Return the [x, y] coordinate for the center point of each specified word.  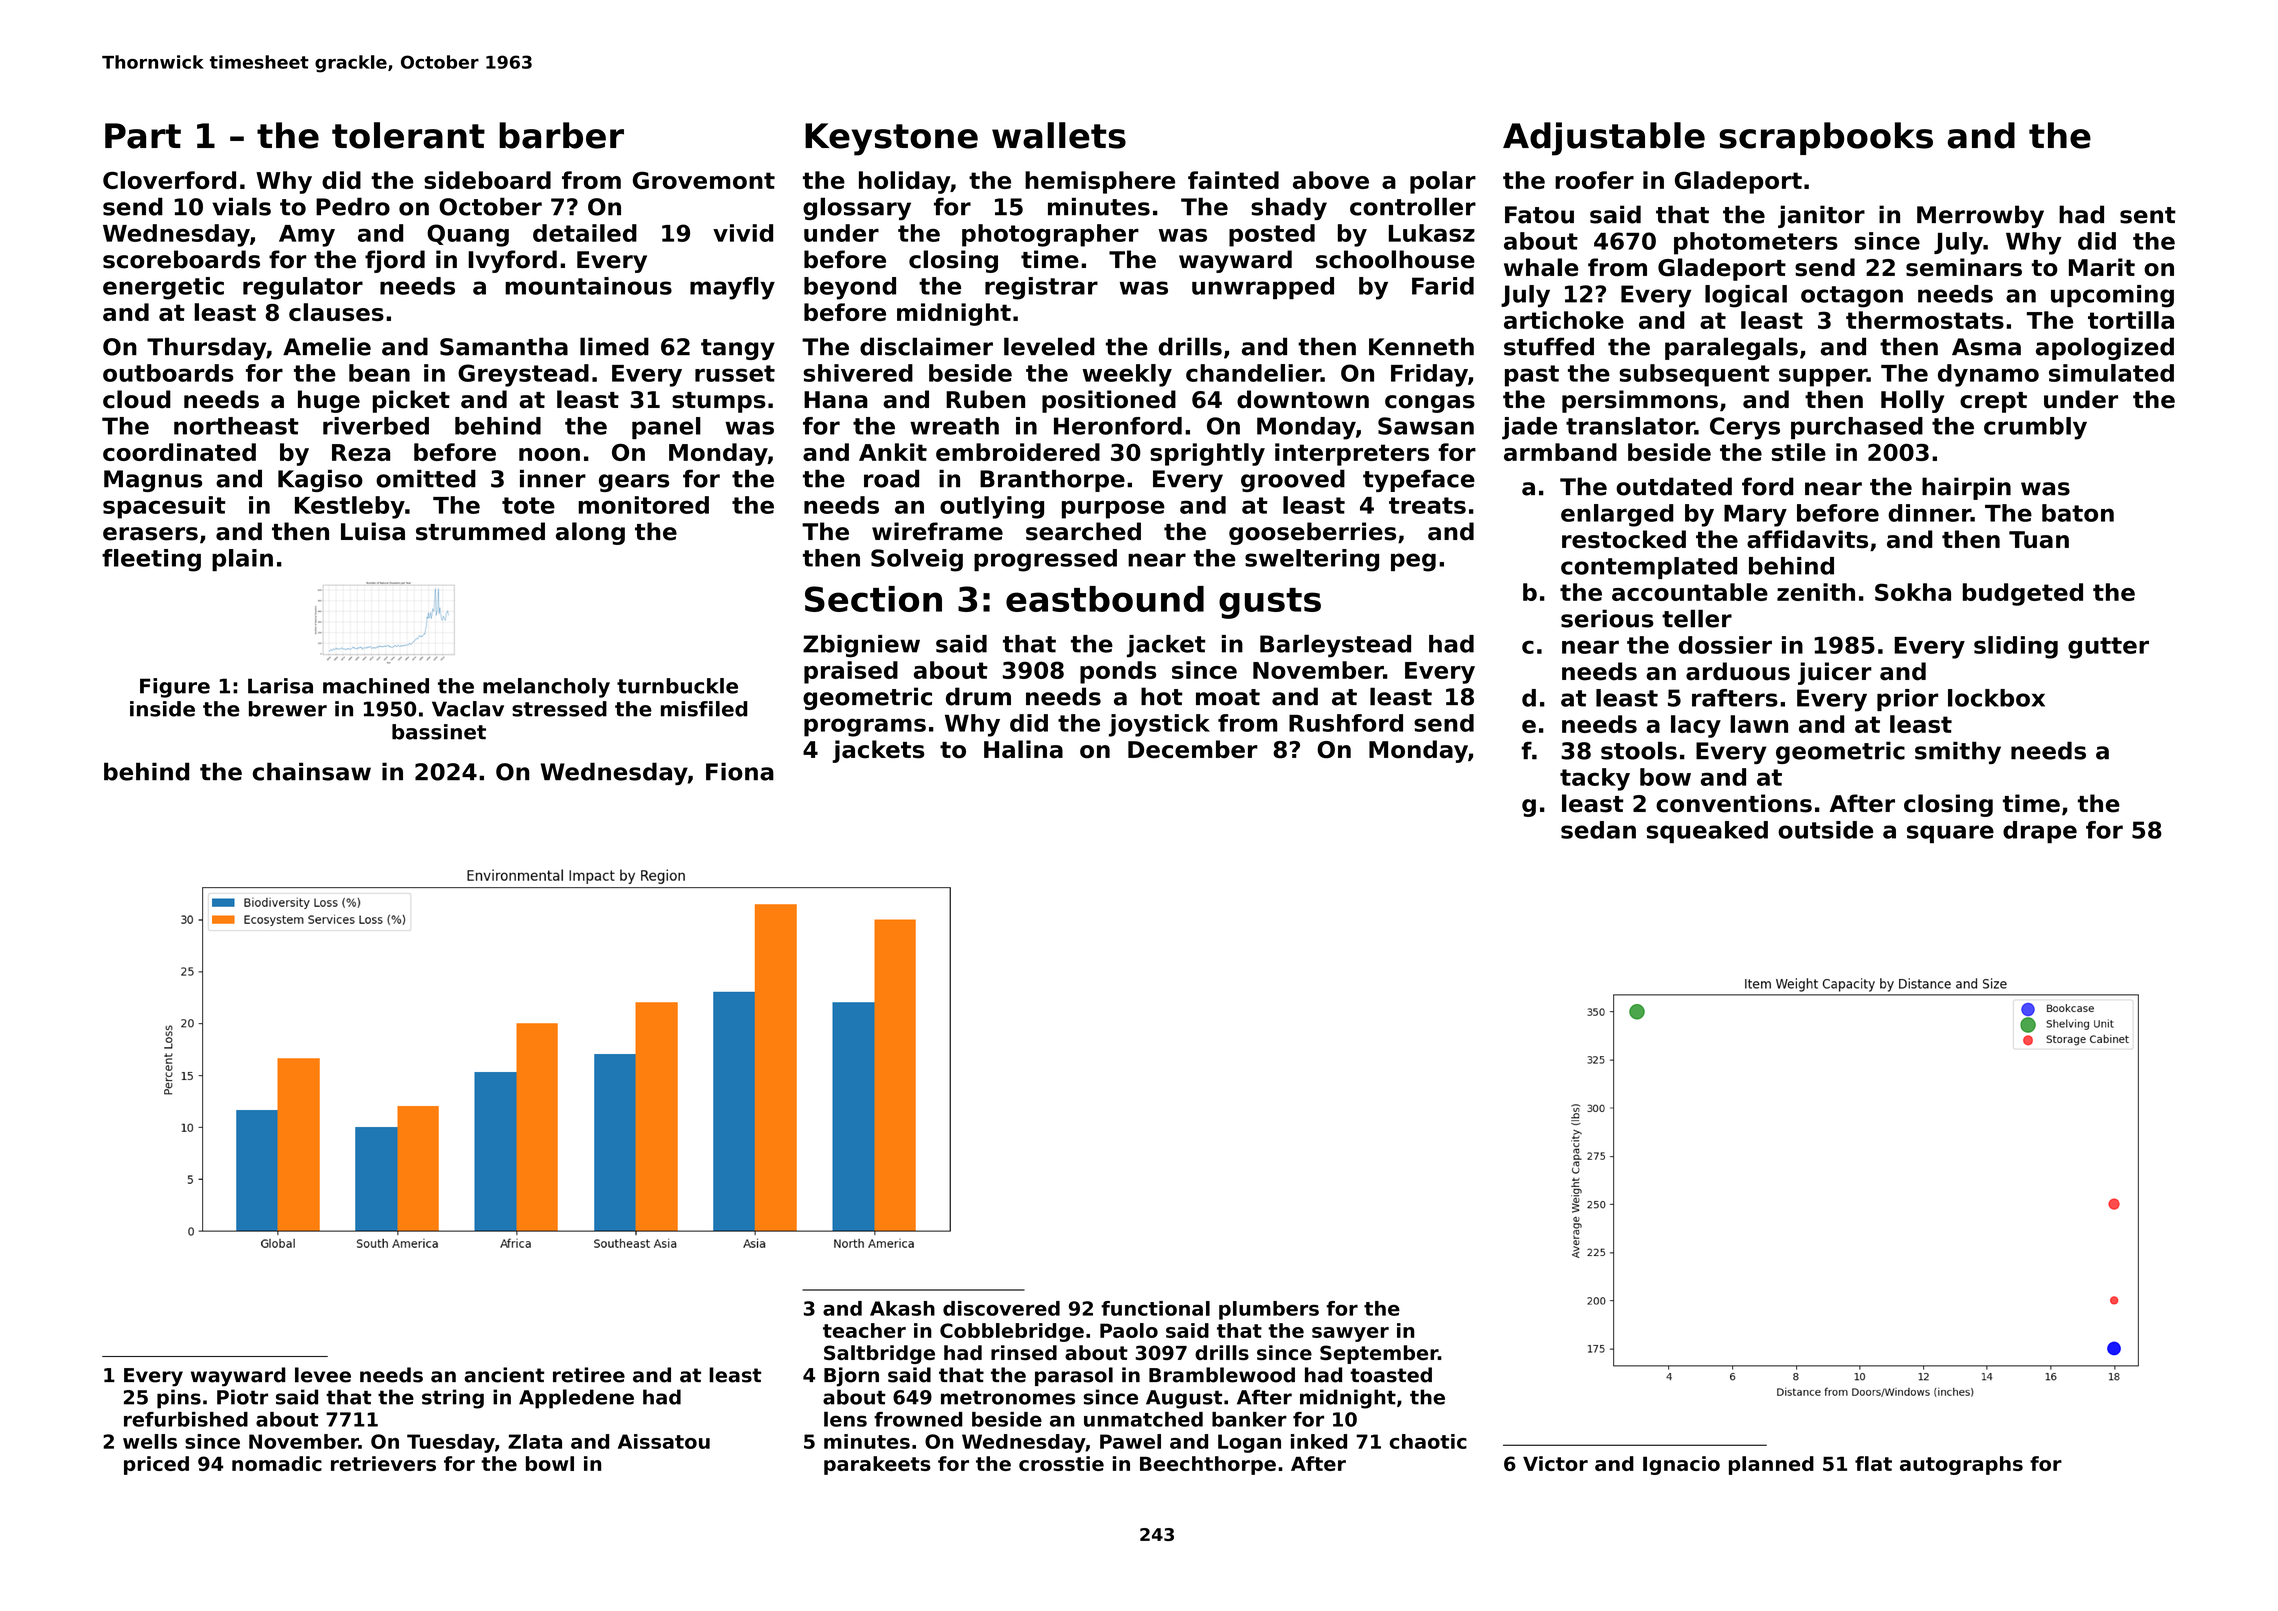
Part [143, 136]
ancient [504, 1375]
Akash [902, 1308]
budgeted [2023, 594]
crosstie [1061, 1463]
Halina [1023, 749]
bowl [550, 1463]
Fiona [740, 771]
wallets [1059, 135]
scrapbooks [1826, 138]
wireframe [937, 531]
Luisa [373, 531]
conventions [1734, 803]
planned [1771, 1465]
